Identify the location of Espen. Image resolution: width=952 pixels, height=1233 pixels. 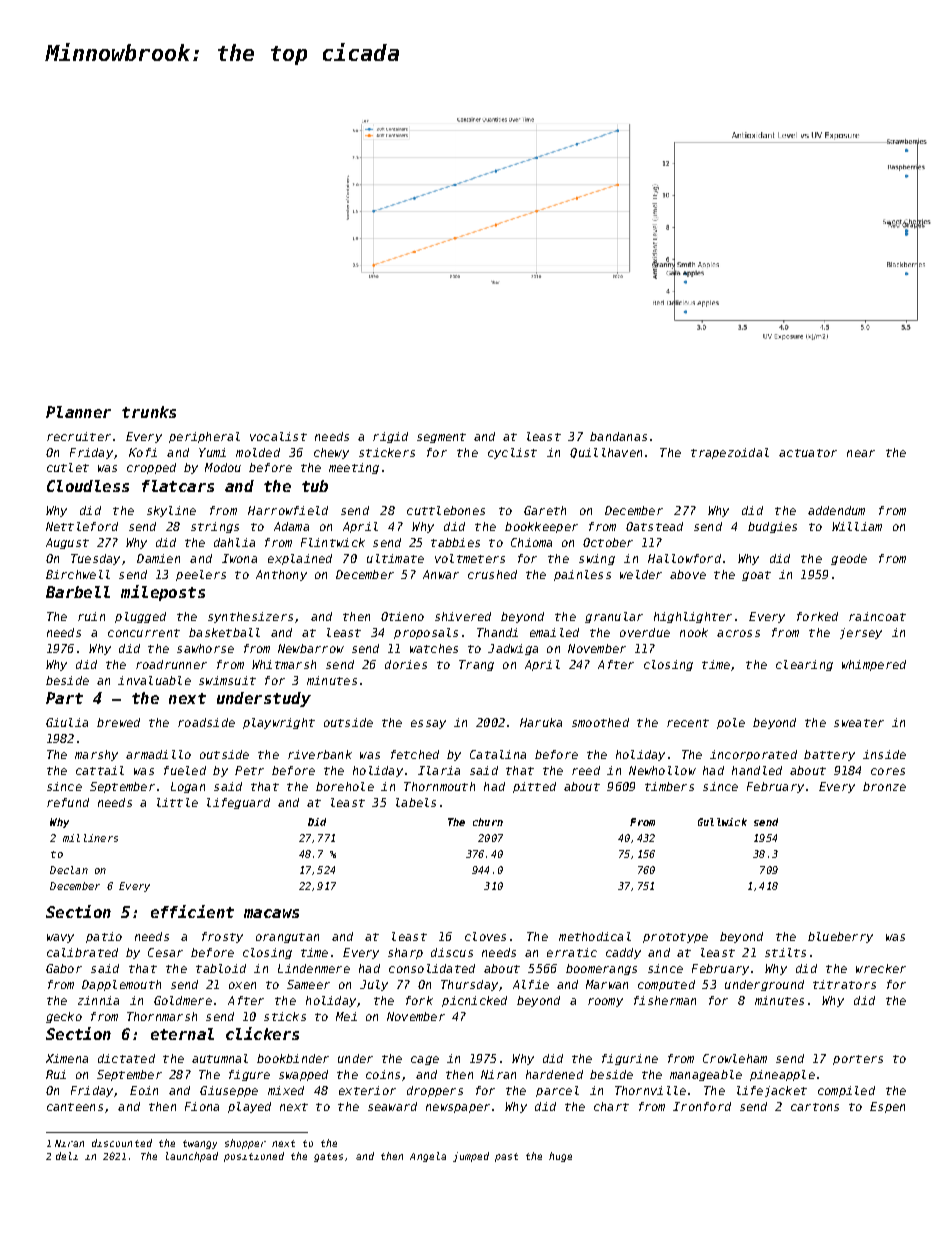
(887, 1107).
